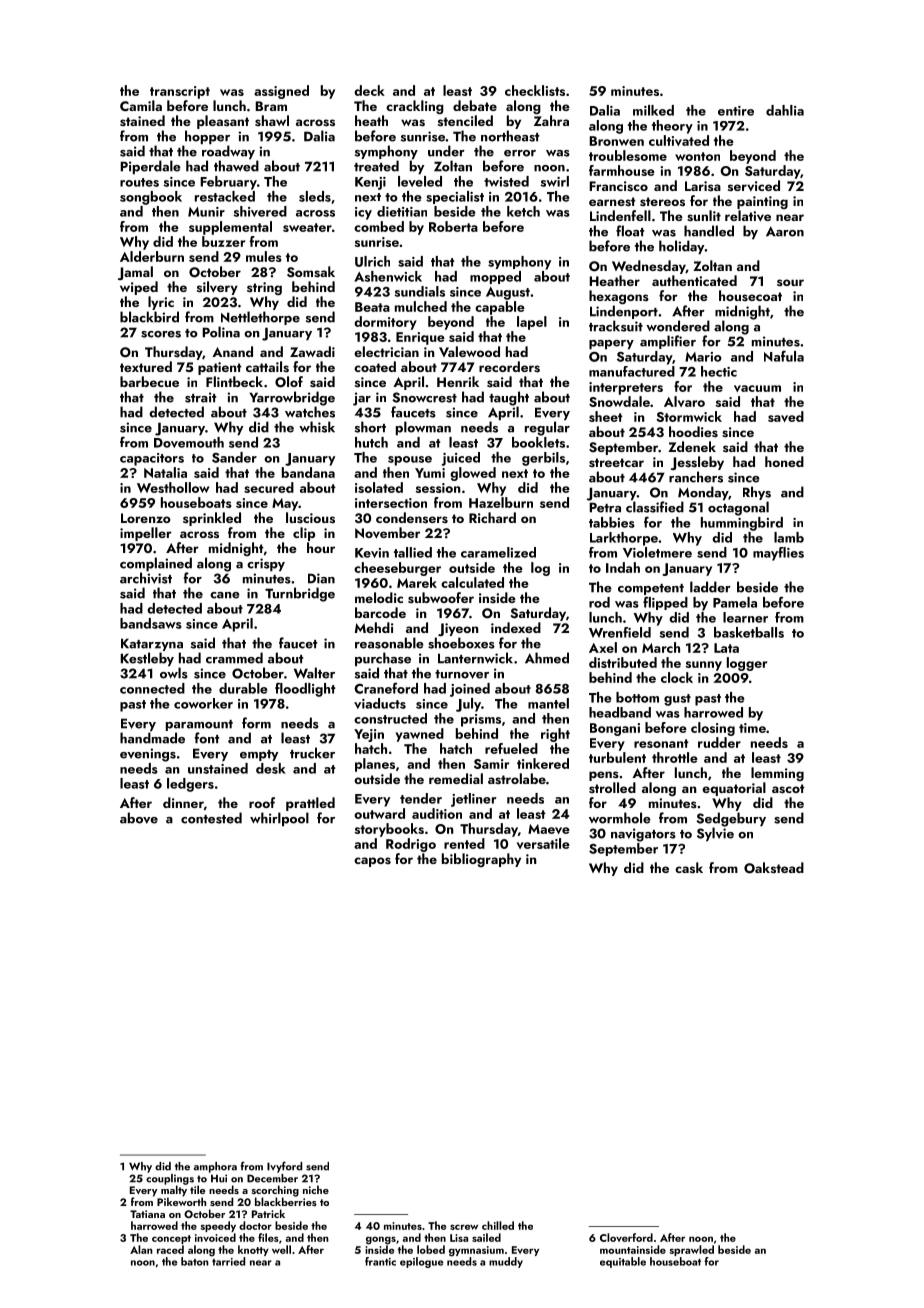 The height and width of the image is (1308, 924). What do you see at coordinates (284, 1167) in the image?
I see `Ivyford` at bounding box center [284, 1167].
